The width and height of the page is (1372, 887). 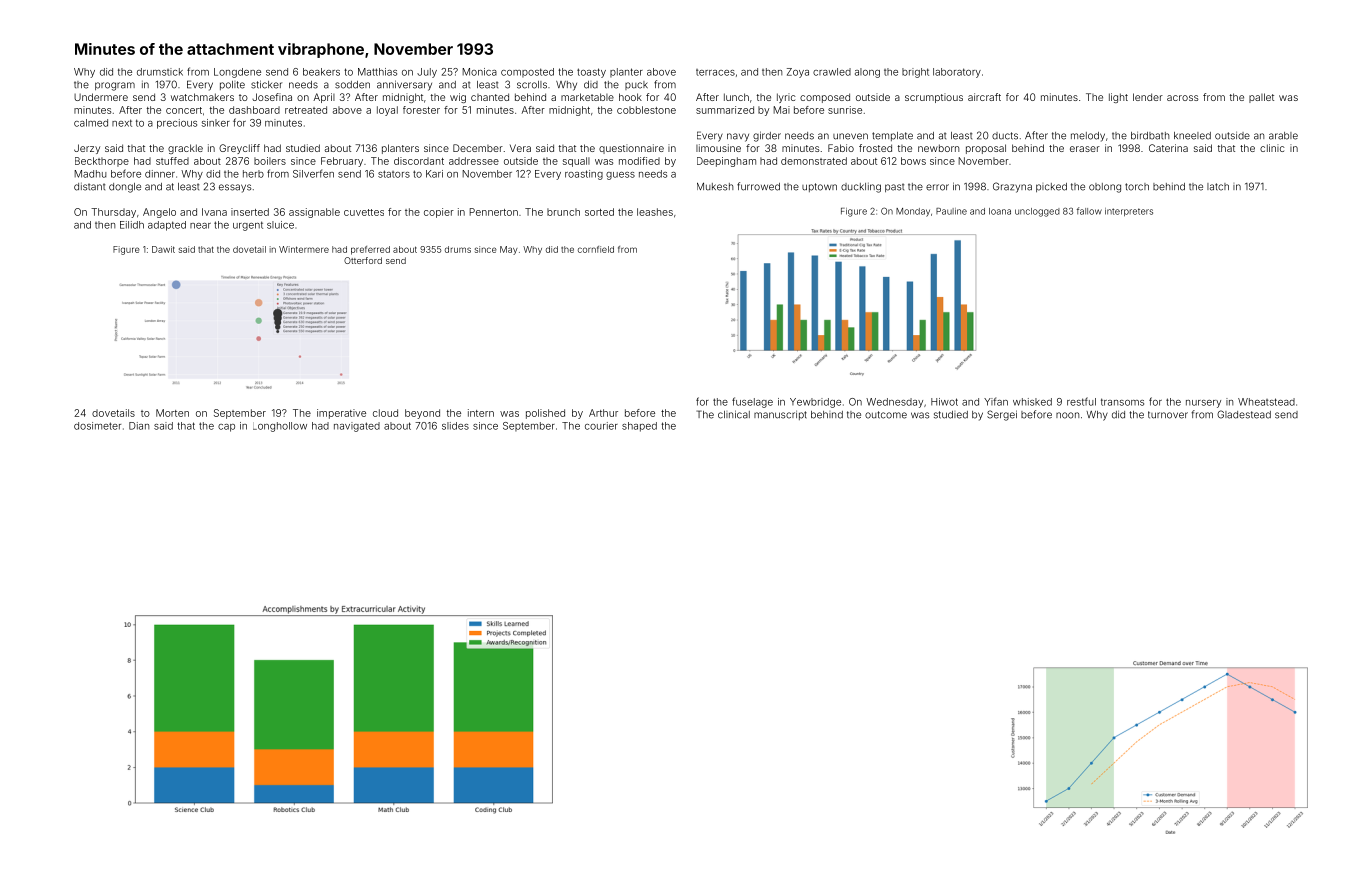 What do you see at coordinates (646, 110) in the page?
I see `cobblestone` at bounding box center [646, 110].
